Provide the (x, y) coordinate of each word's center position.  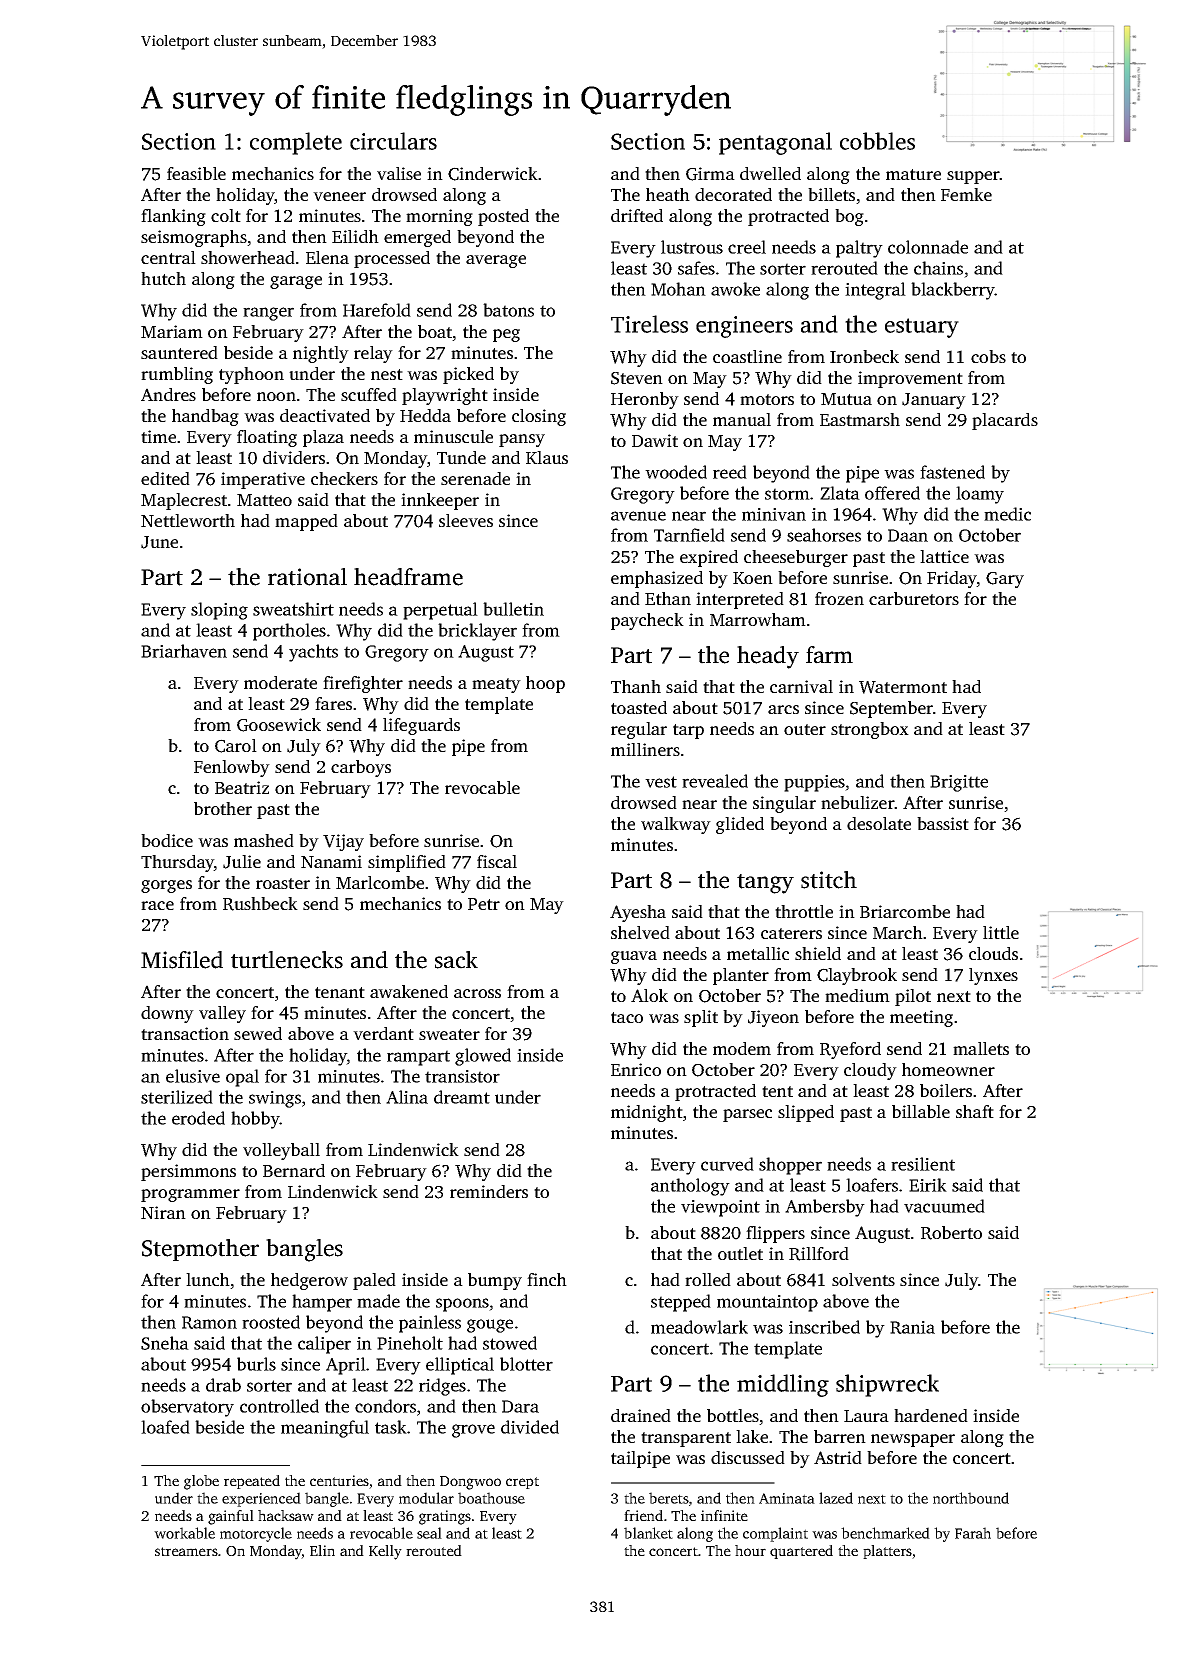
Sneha (165, 1343)
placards (1005, 421)
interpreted (740, 600)
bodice (167, 840)
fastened (952, 472)
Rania (912, 1327)
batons (508, 310)
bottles (733, 1415)
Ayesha (638, 913)
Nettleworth (188, 520)
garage (296, 282)
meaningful (325, 1429)
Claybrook (857, 976)
